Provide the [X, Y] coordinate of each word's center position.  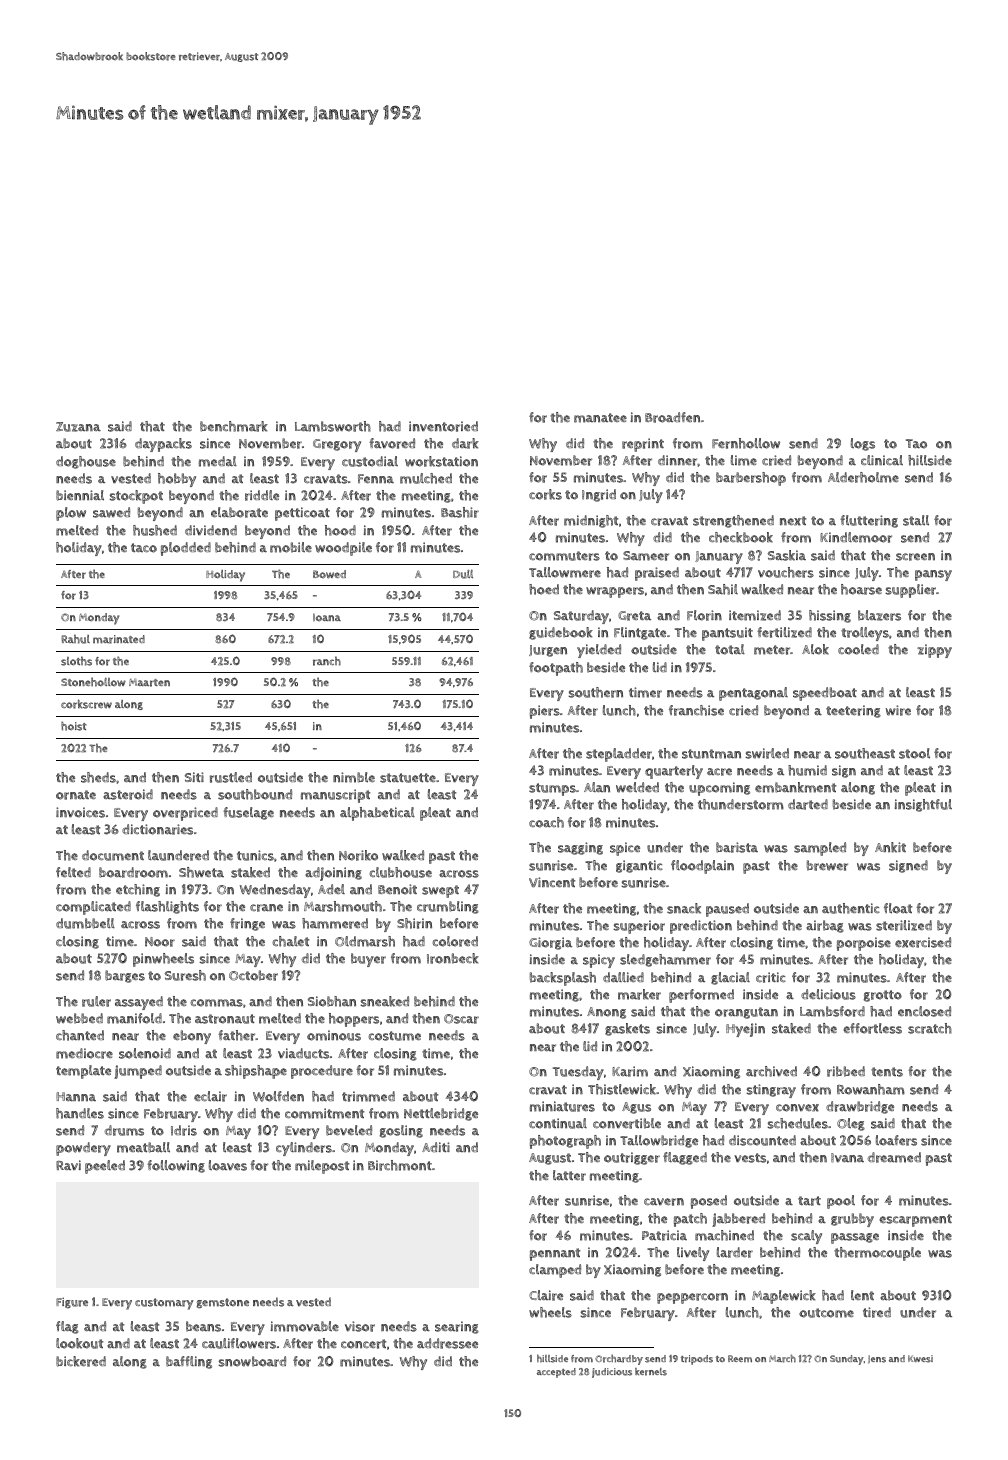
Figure [72, 1302]
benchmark [234, 426]
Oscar [461, 1019]
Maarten [149, 682]
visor [360, 1326]
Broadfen [672, 417]
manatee [600, 418]
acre [719, 772]
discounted [762, 1140]
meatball [143, 1147]
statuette [408, 778]
